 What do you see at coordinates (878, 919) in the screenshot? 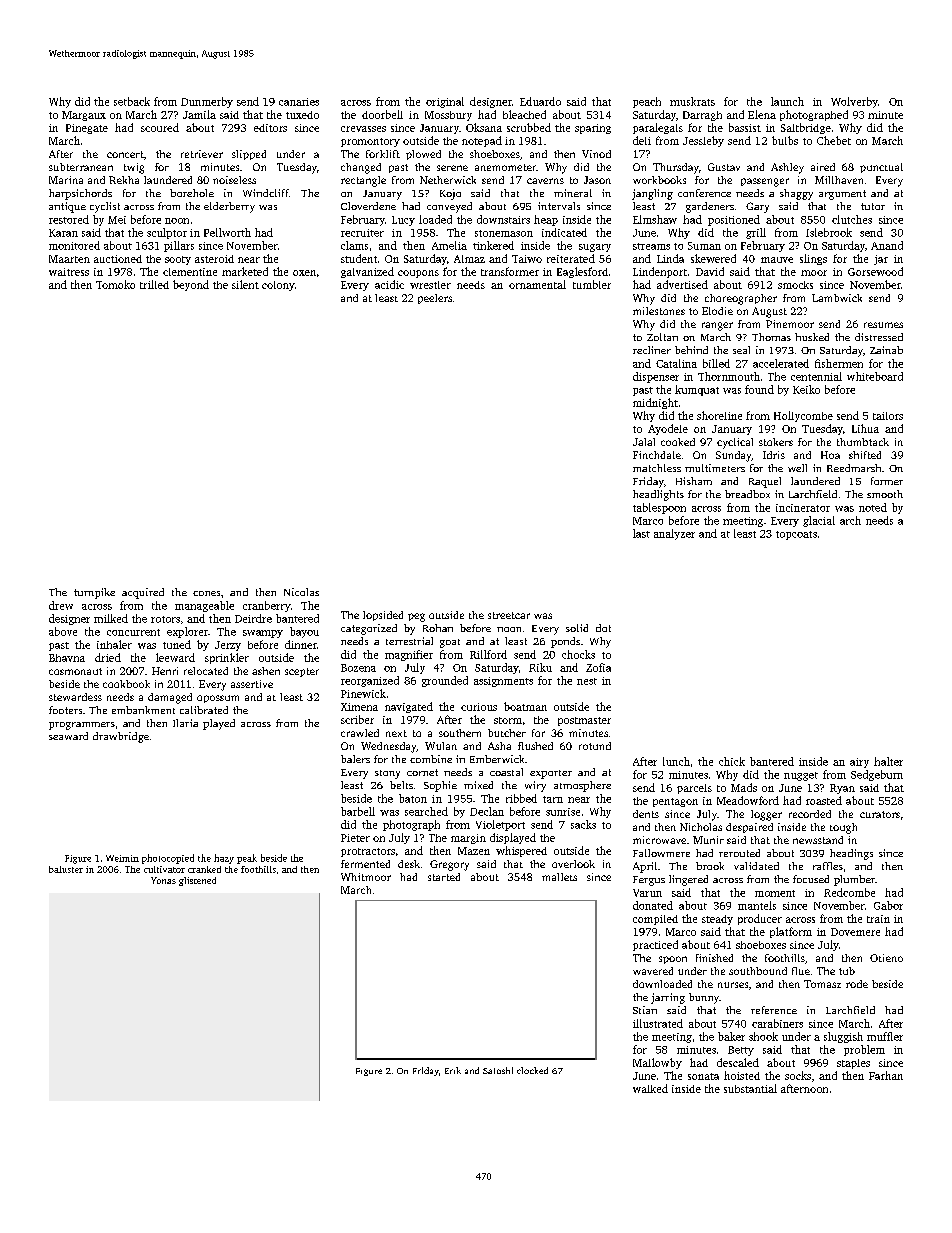
I see `train` at bounding box center [878, 919].
